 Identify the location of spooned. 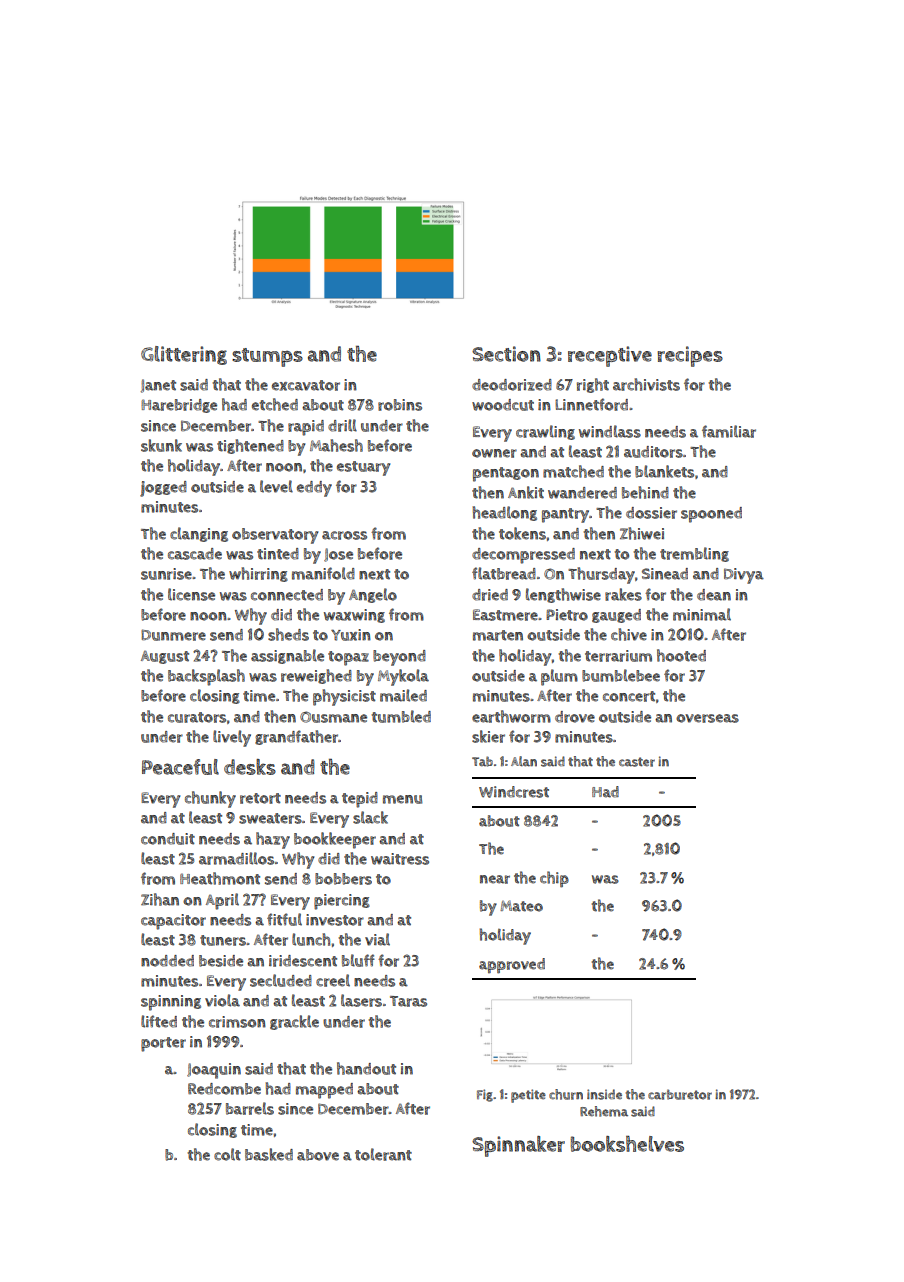
(711, 515).
